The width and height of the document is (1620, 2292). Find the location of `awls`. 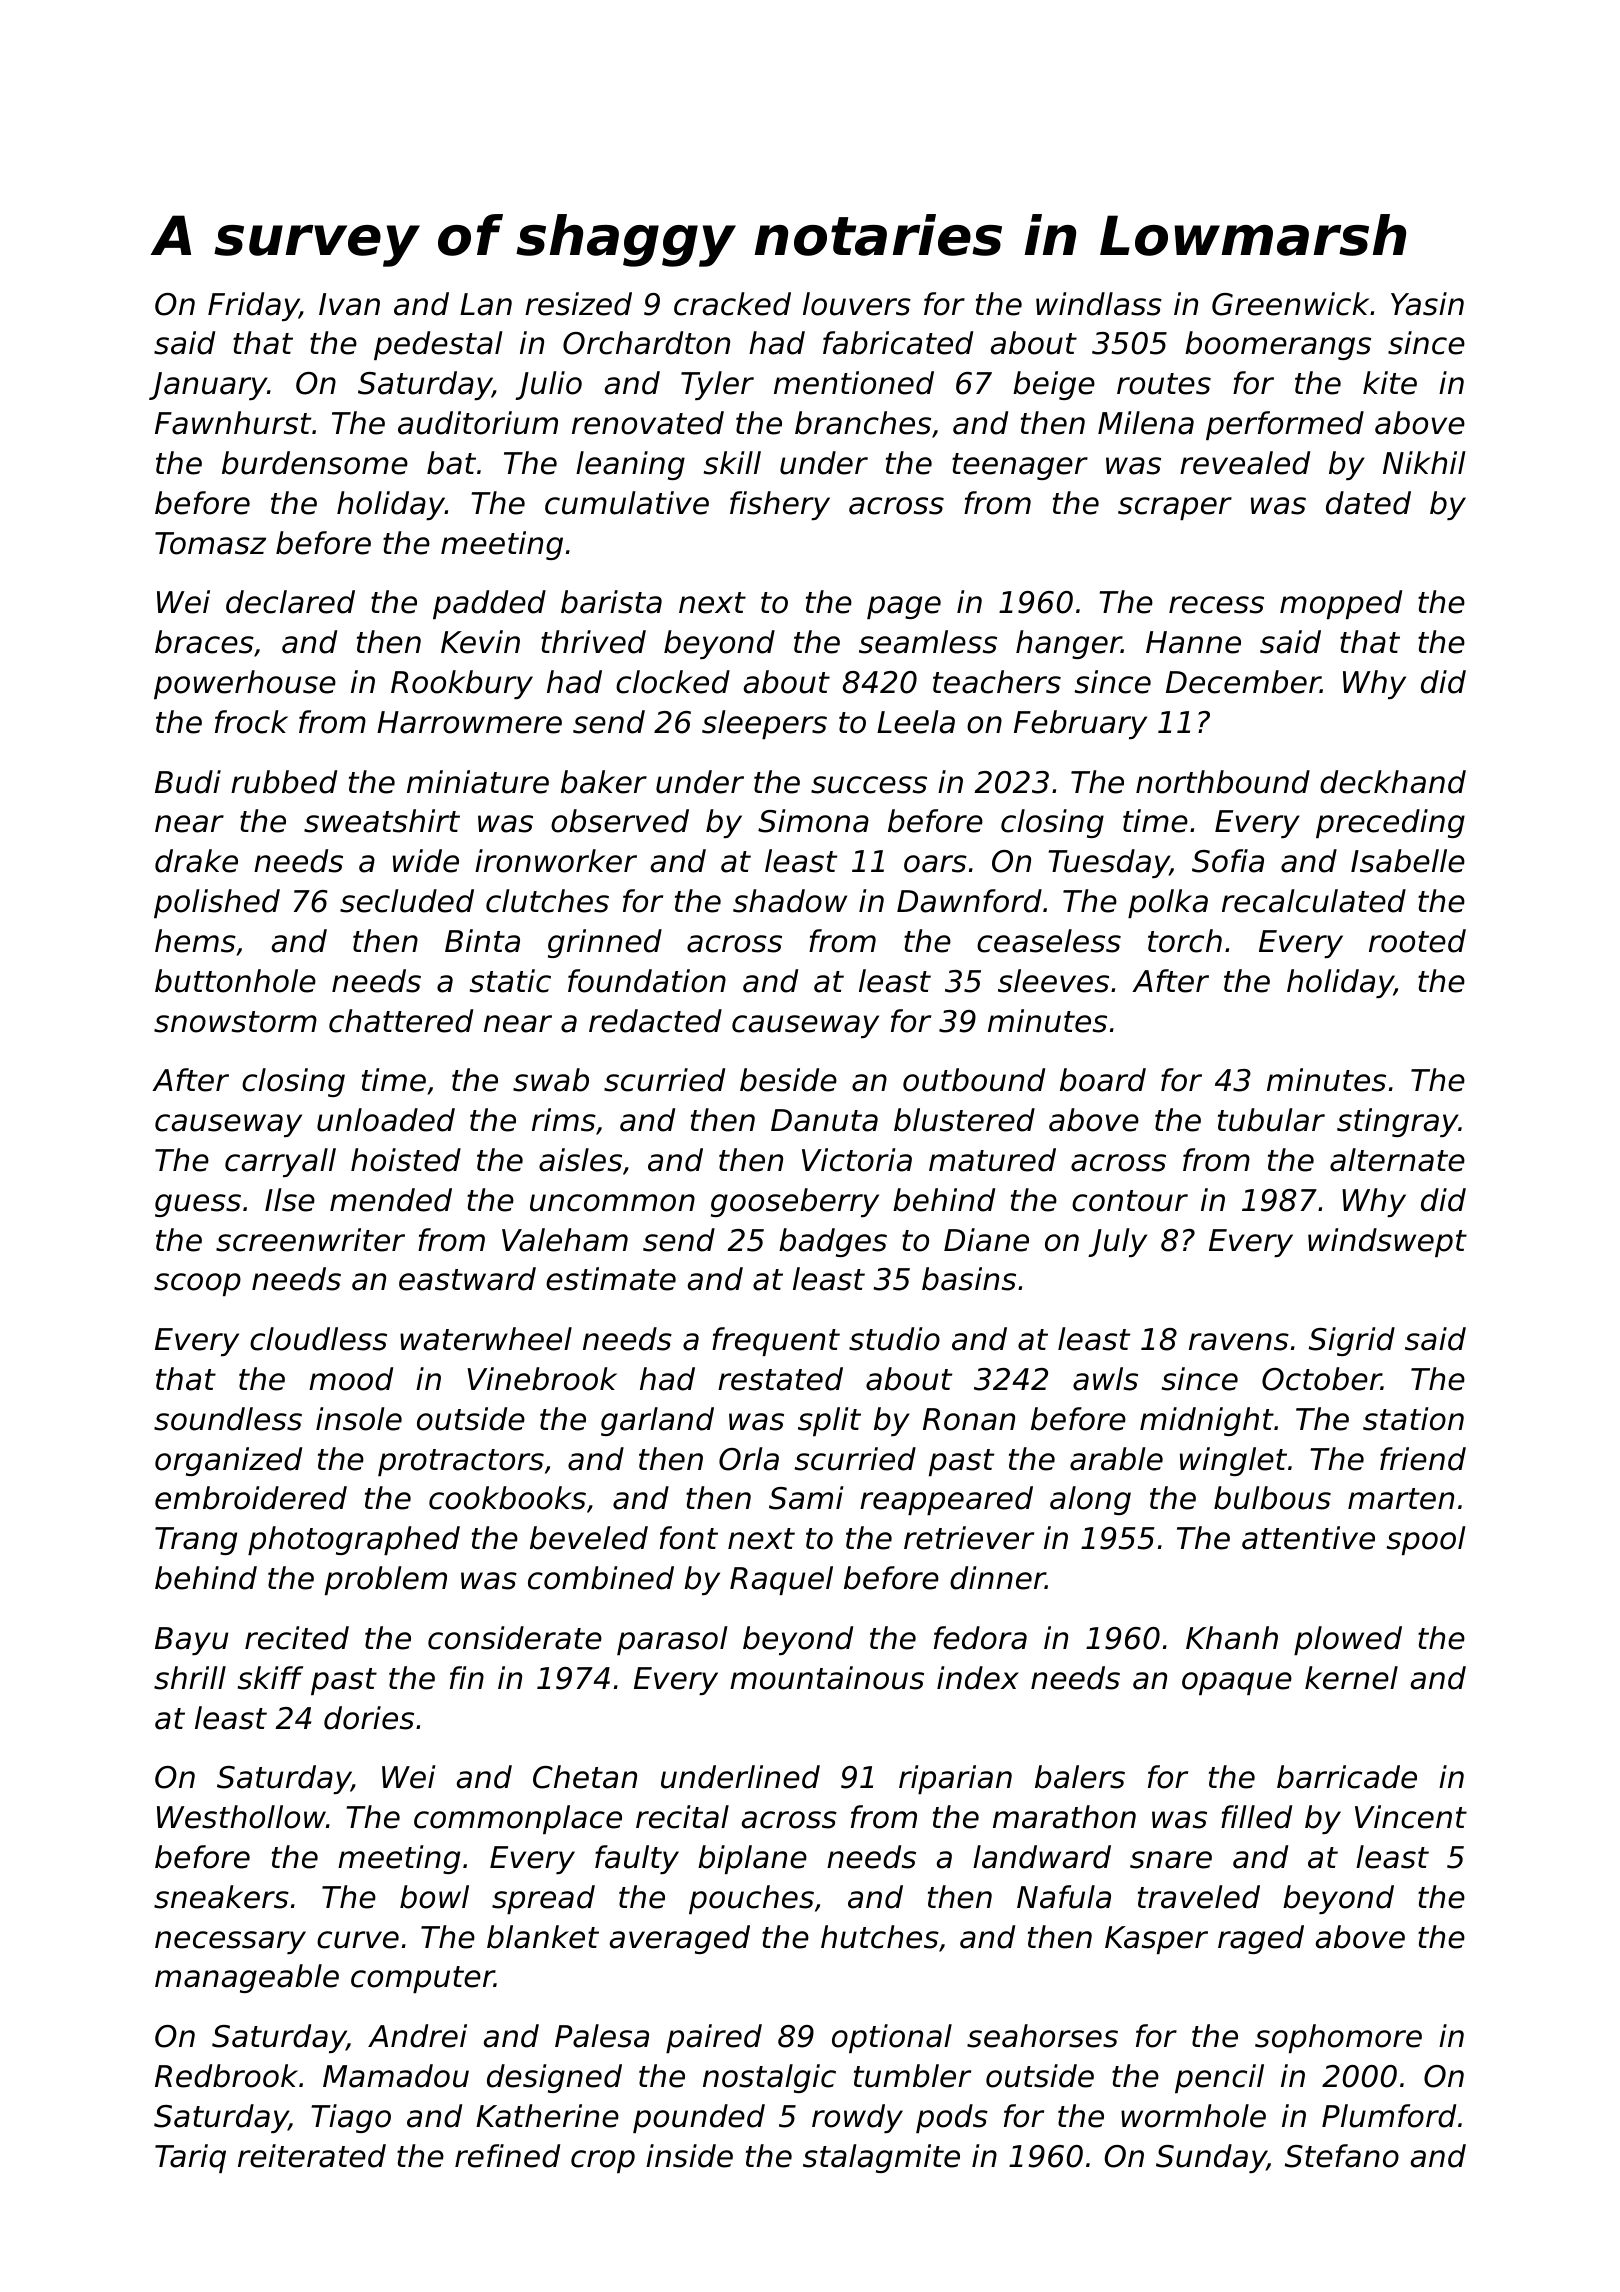

awls is located at coordinates (1105, 1379).
